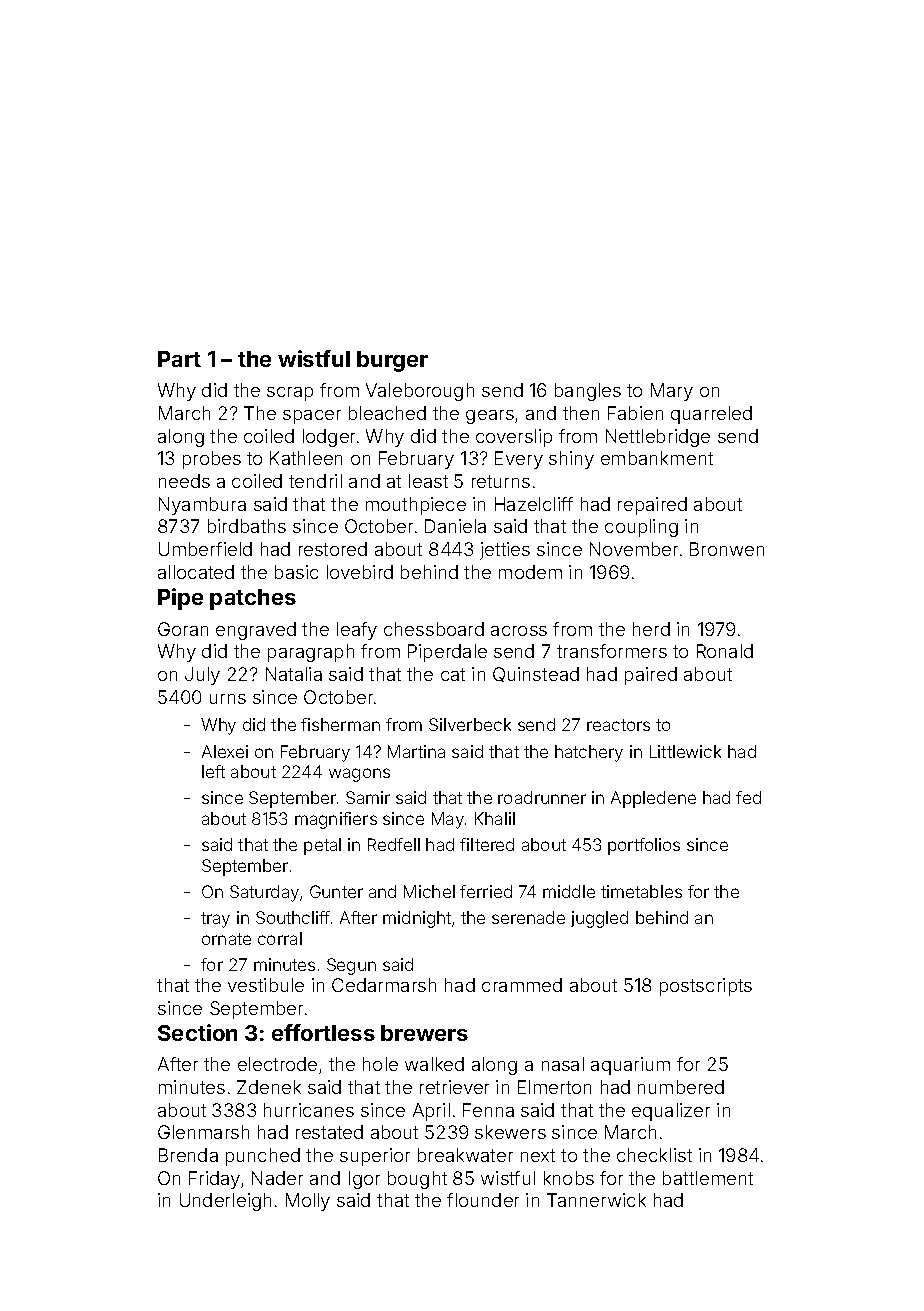  What do you see at coordinates (725, 651) in the screenshot?
I see `Ronald` at bounding box center [725, 651].
